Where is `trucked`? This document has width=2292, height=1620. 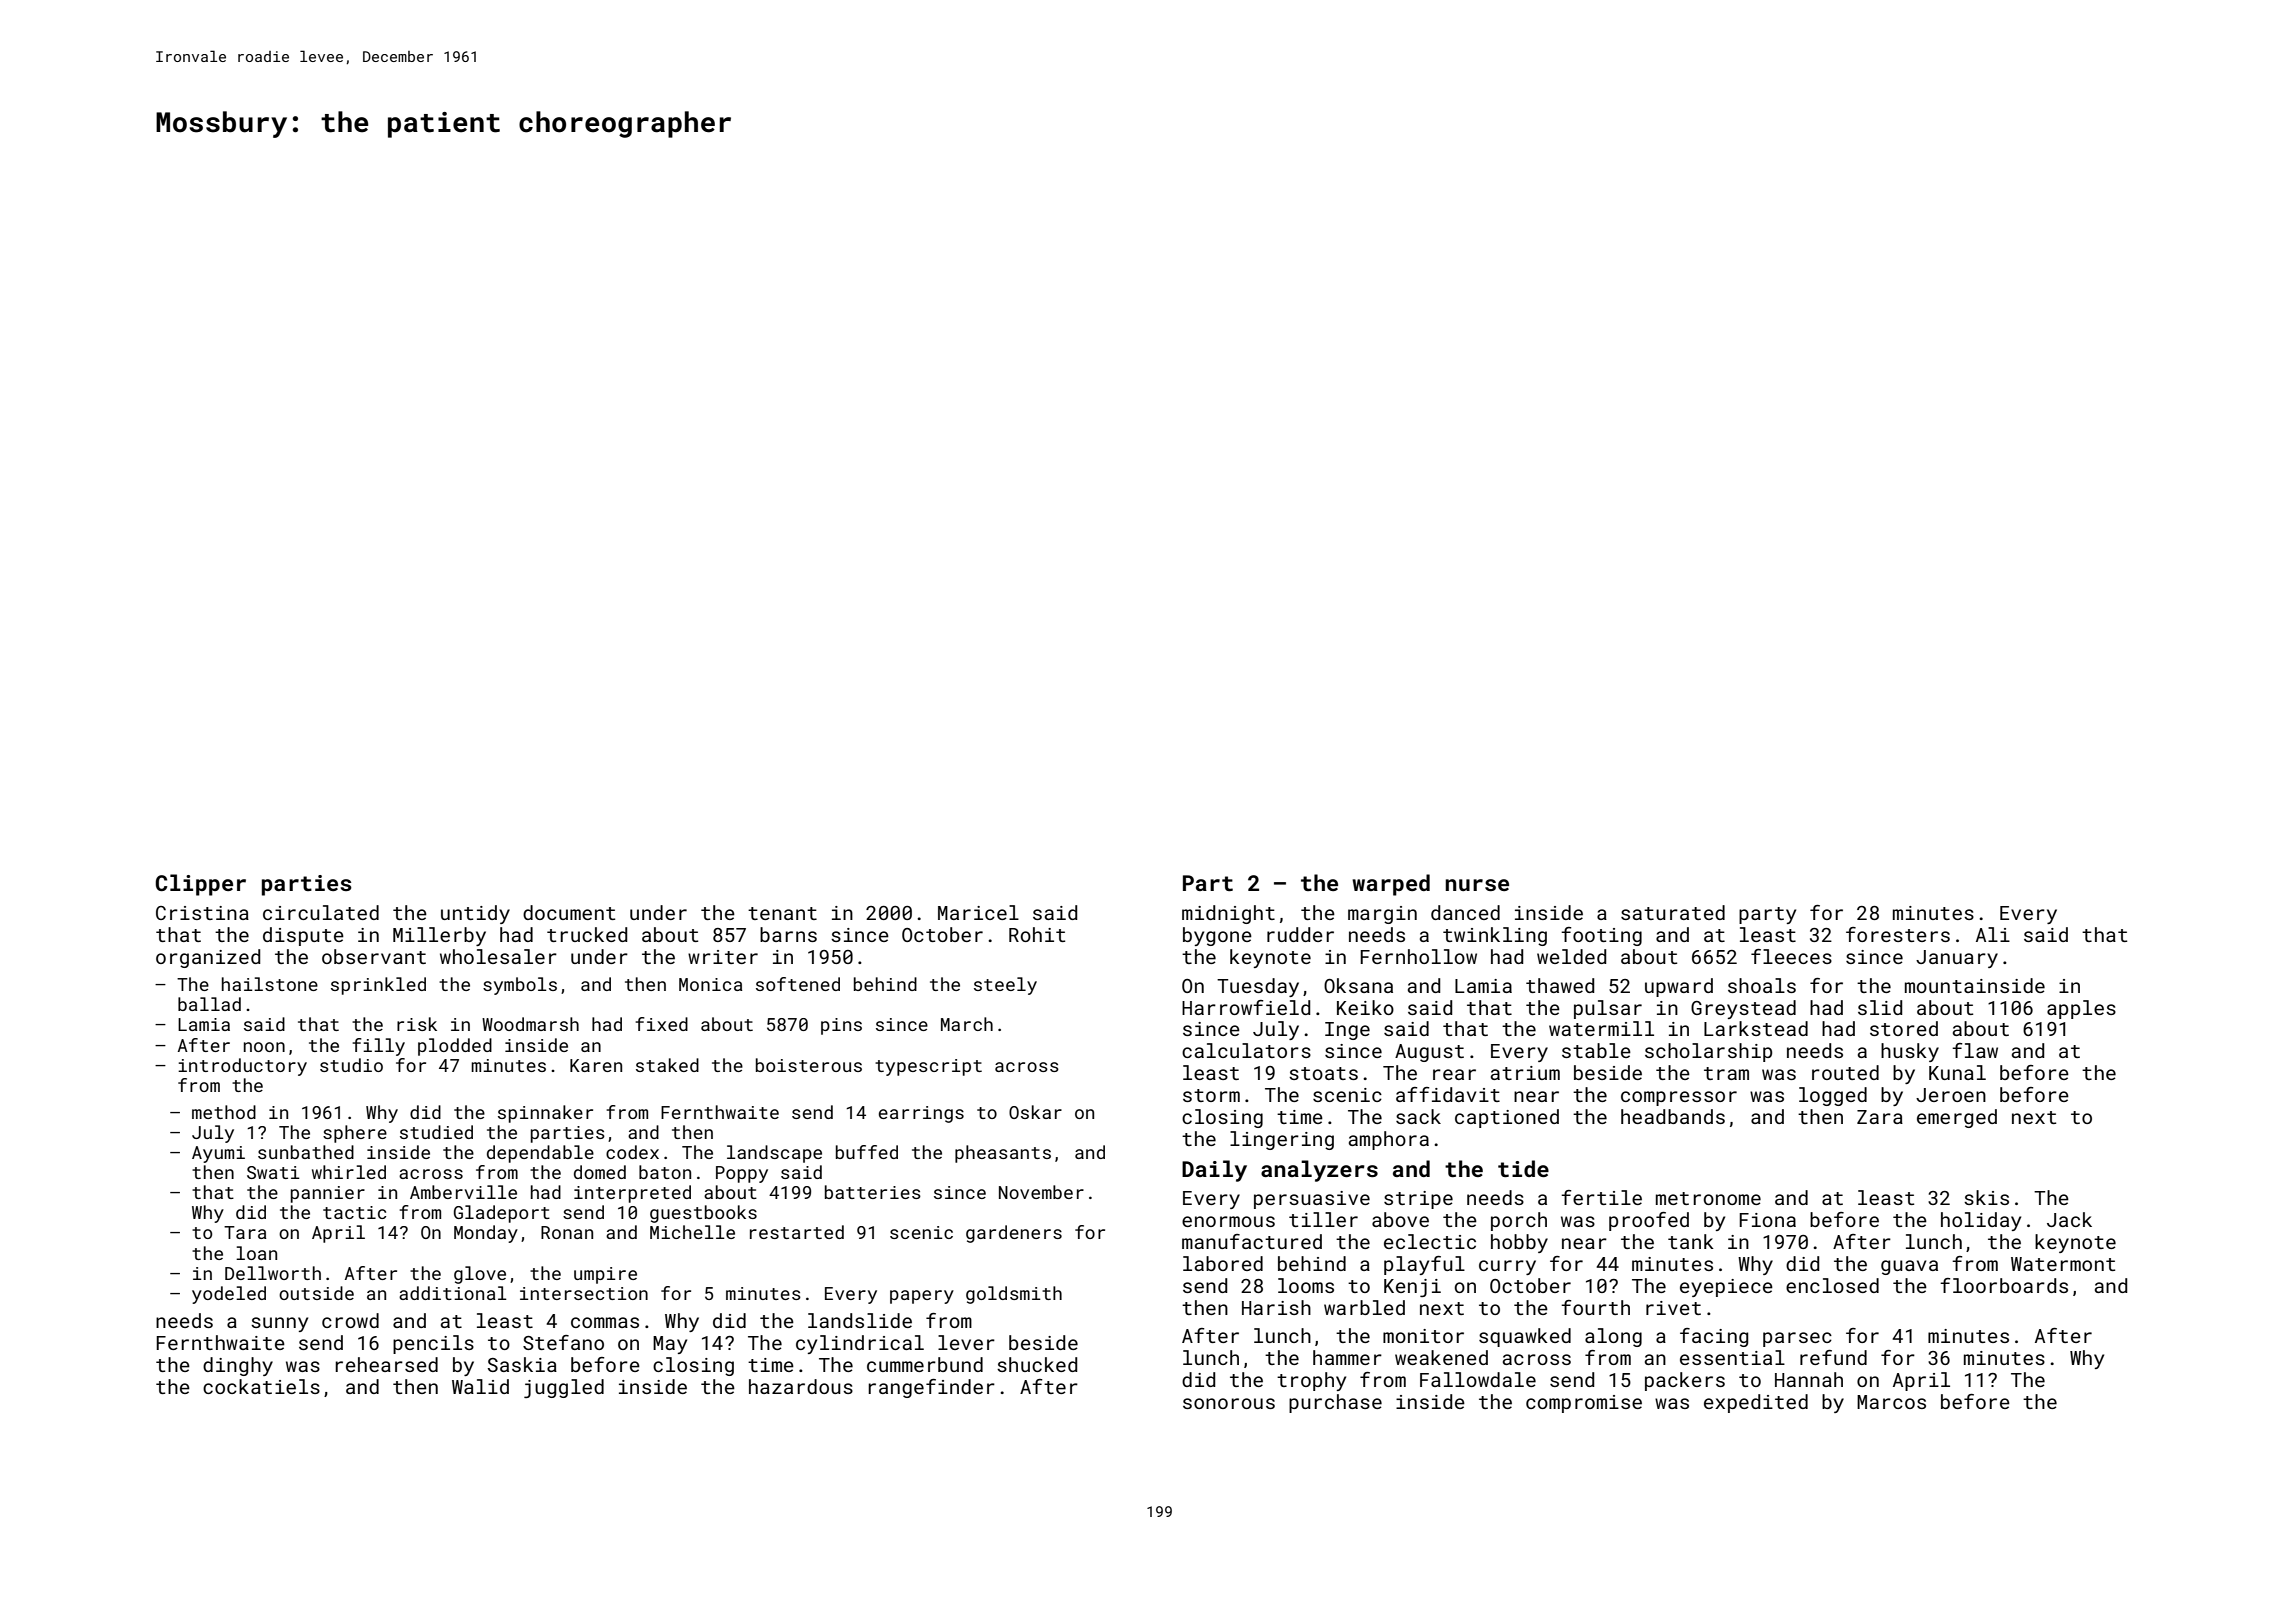
trucked is located at coordinates (587, 934).
